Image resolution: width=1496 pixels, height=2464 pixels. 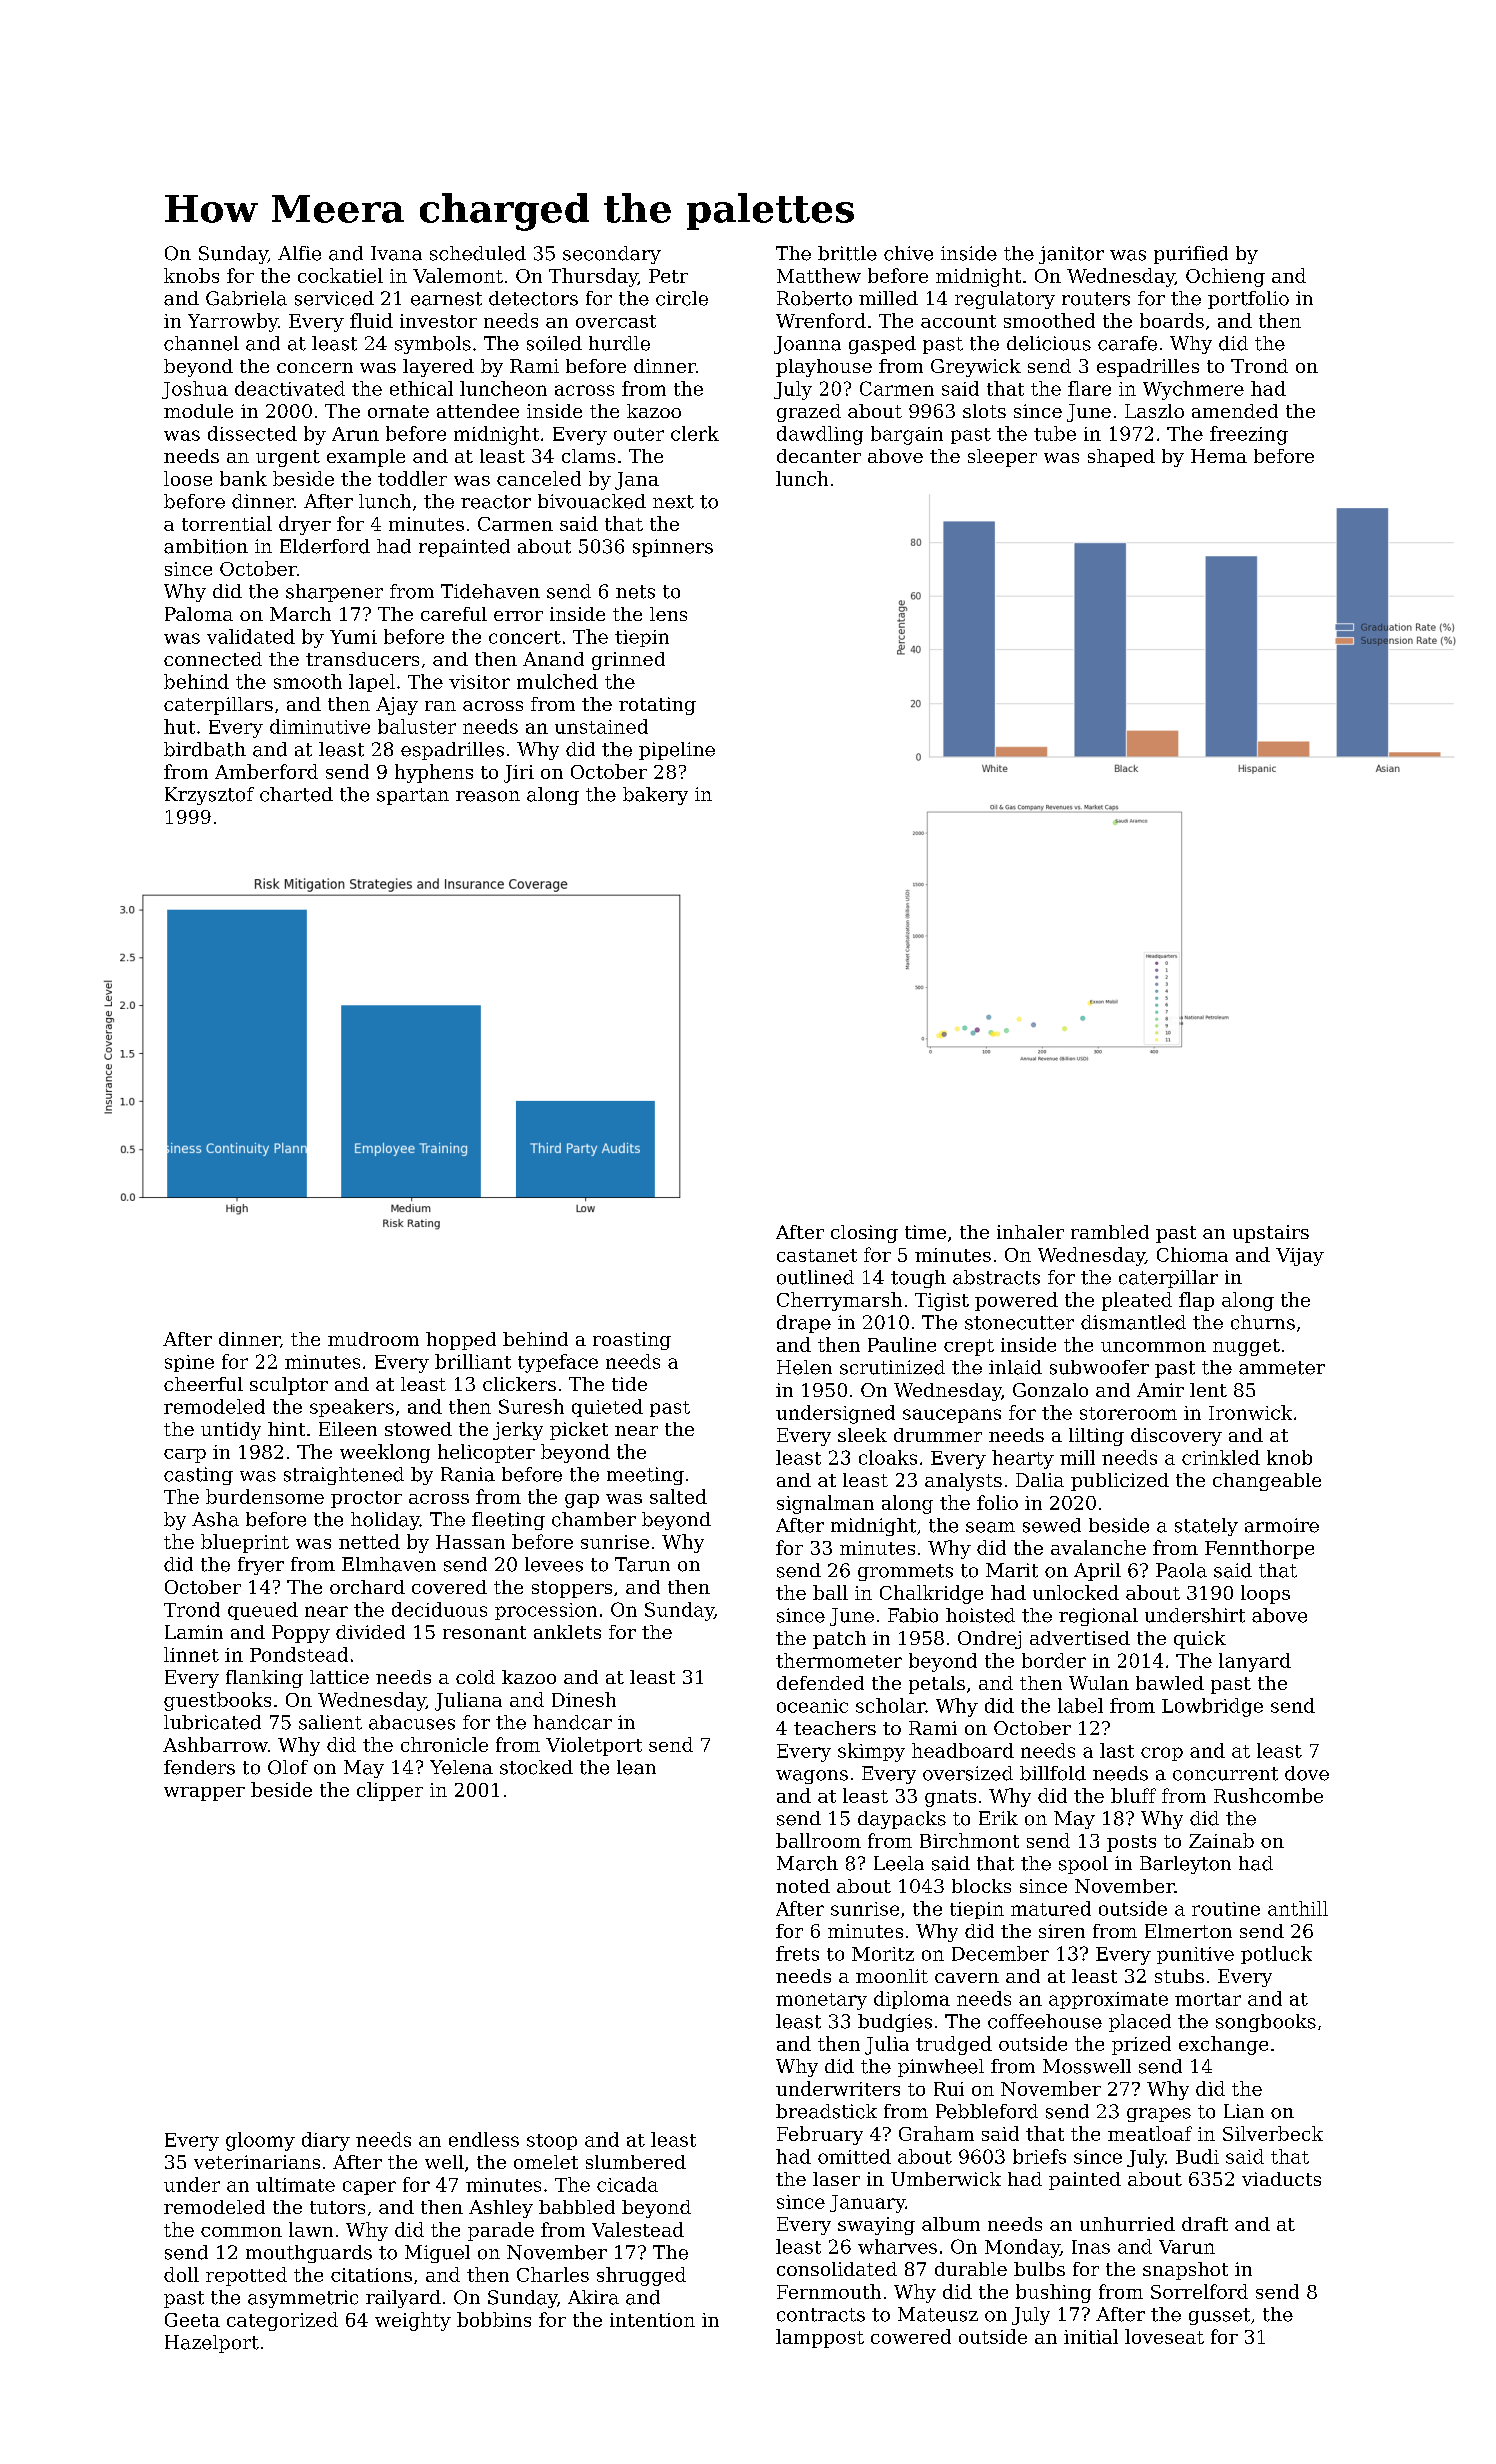 What do you see at coordinates (668, 614) in the page?
I see `lens` at bounding box center [668, 614].
